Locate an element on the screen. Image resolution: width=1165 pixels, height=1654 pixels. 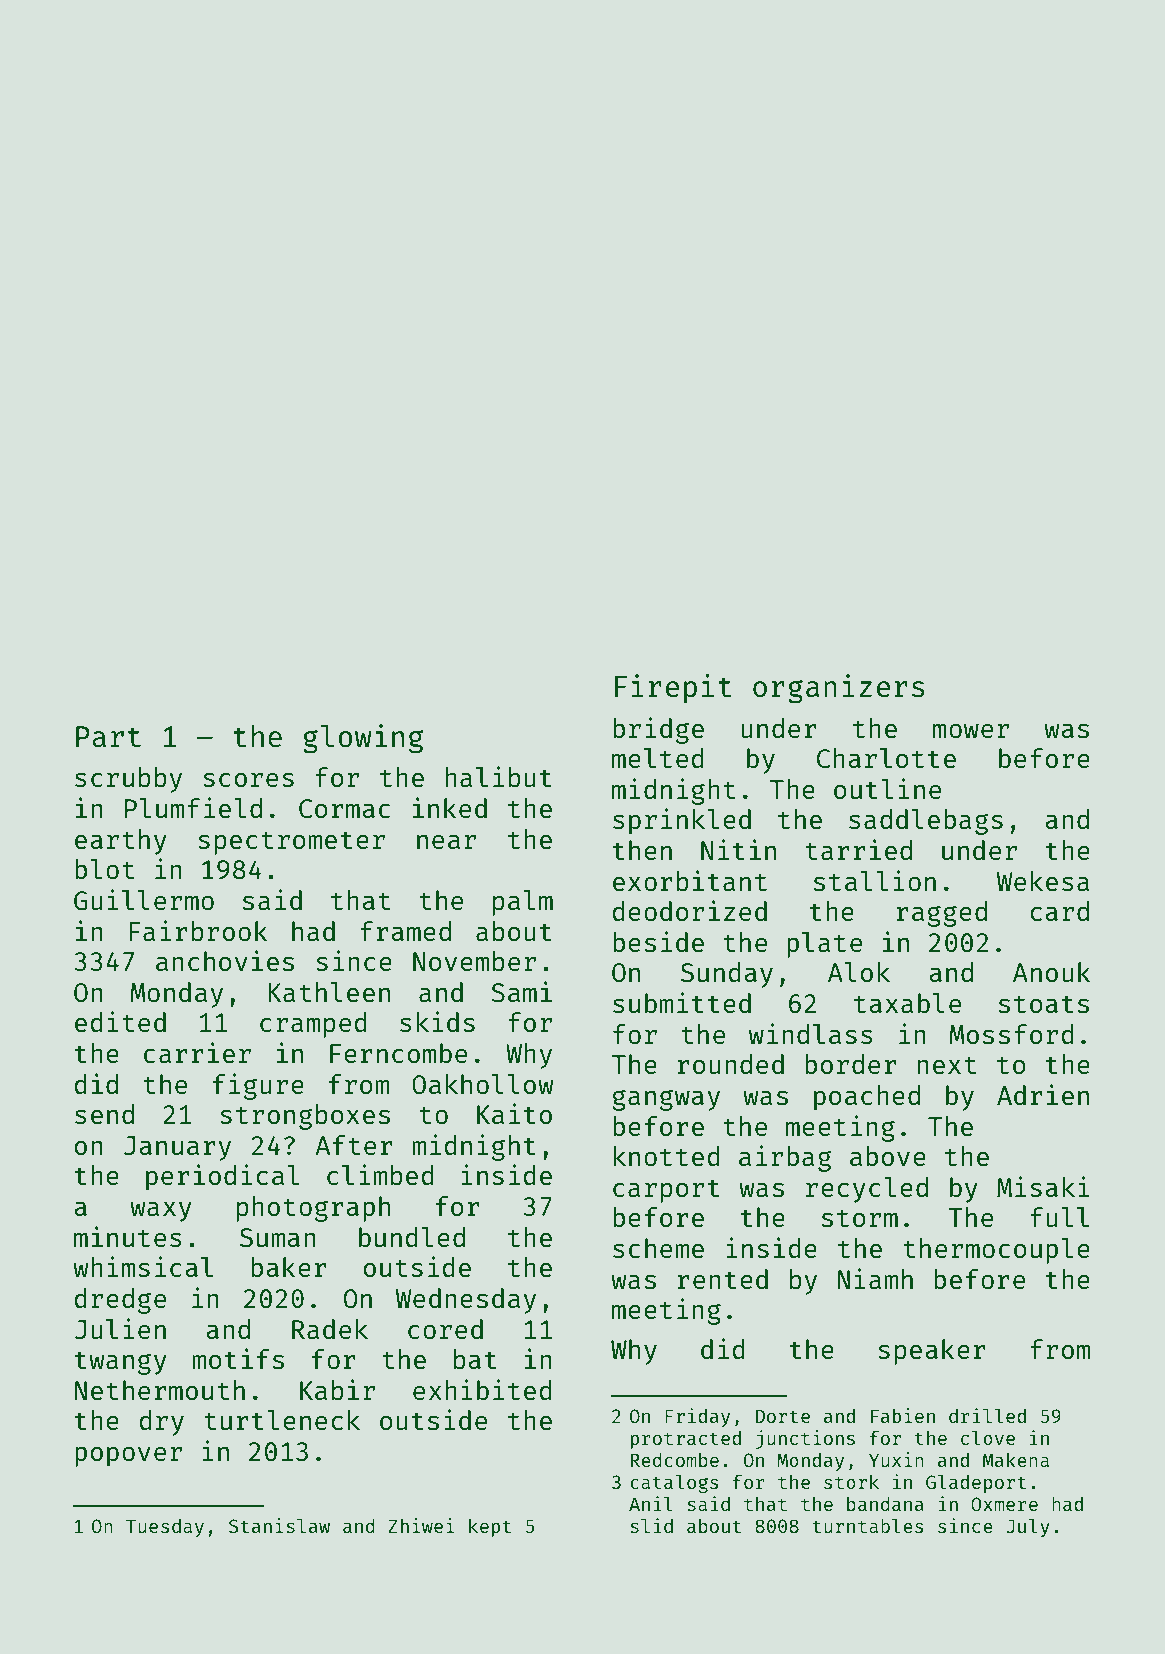
Charlotte is located at coordinates (886, 758).
